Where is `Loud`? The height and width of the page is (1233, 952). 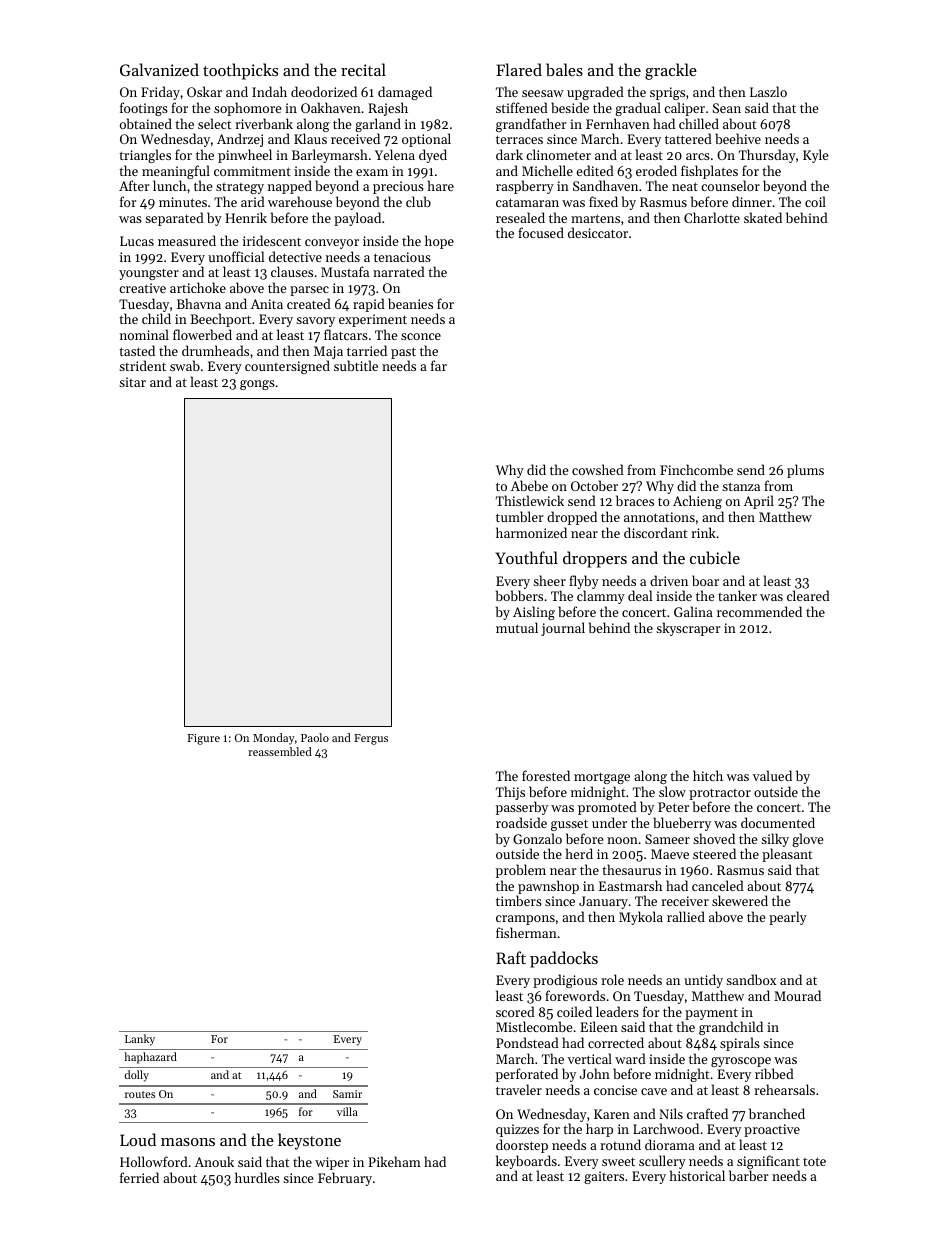
Loud is located at coordinates (138, 1139).
